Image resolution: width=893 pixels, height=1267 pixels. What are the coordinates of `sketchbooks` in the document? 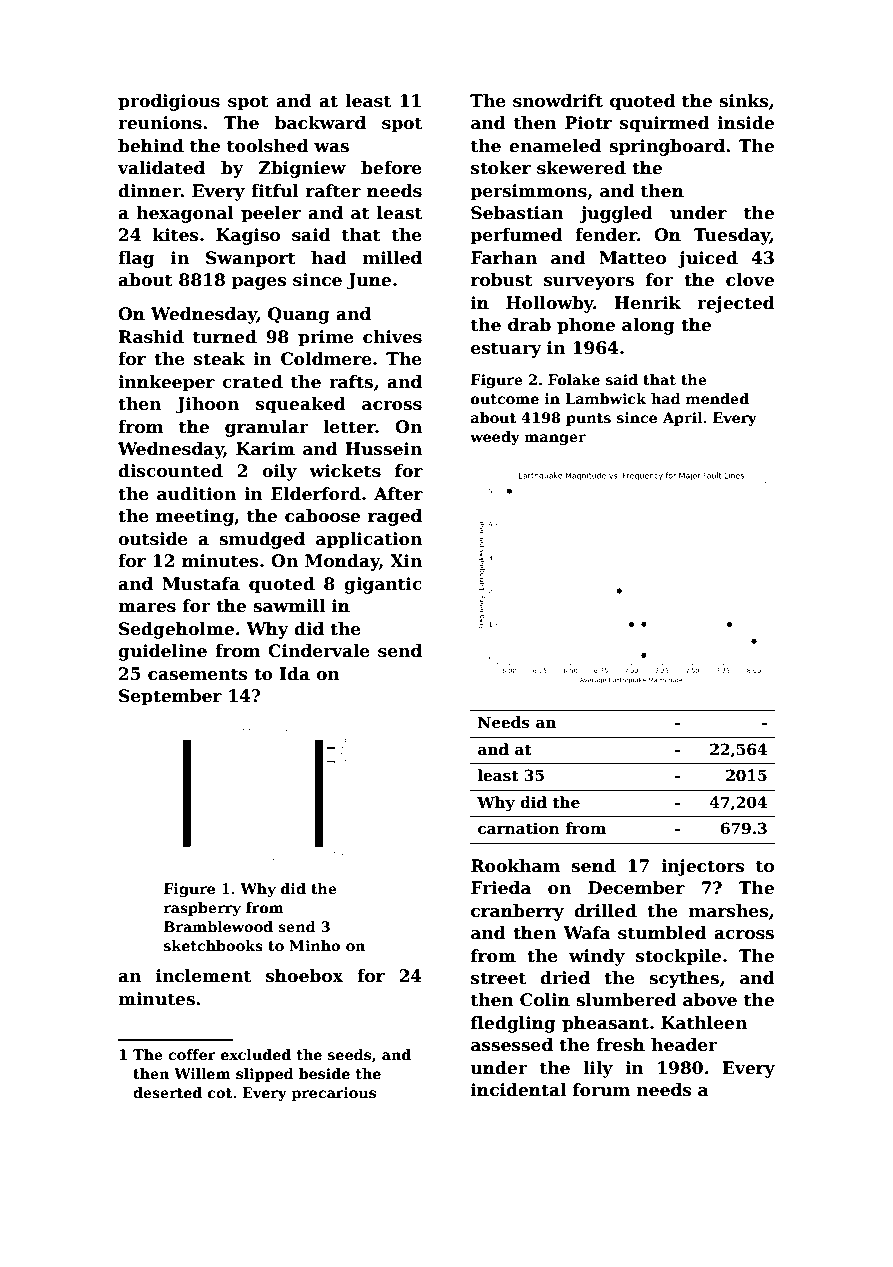 It's located at (213, 945).
